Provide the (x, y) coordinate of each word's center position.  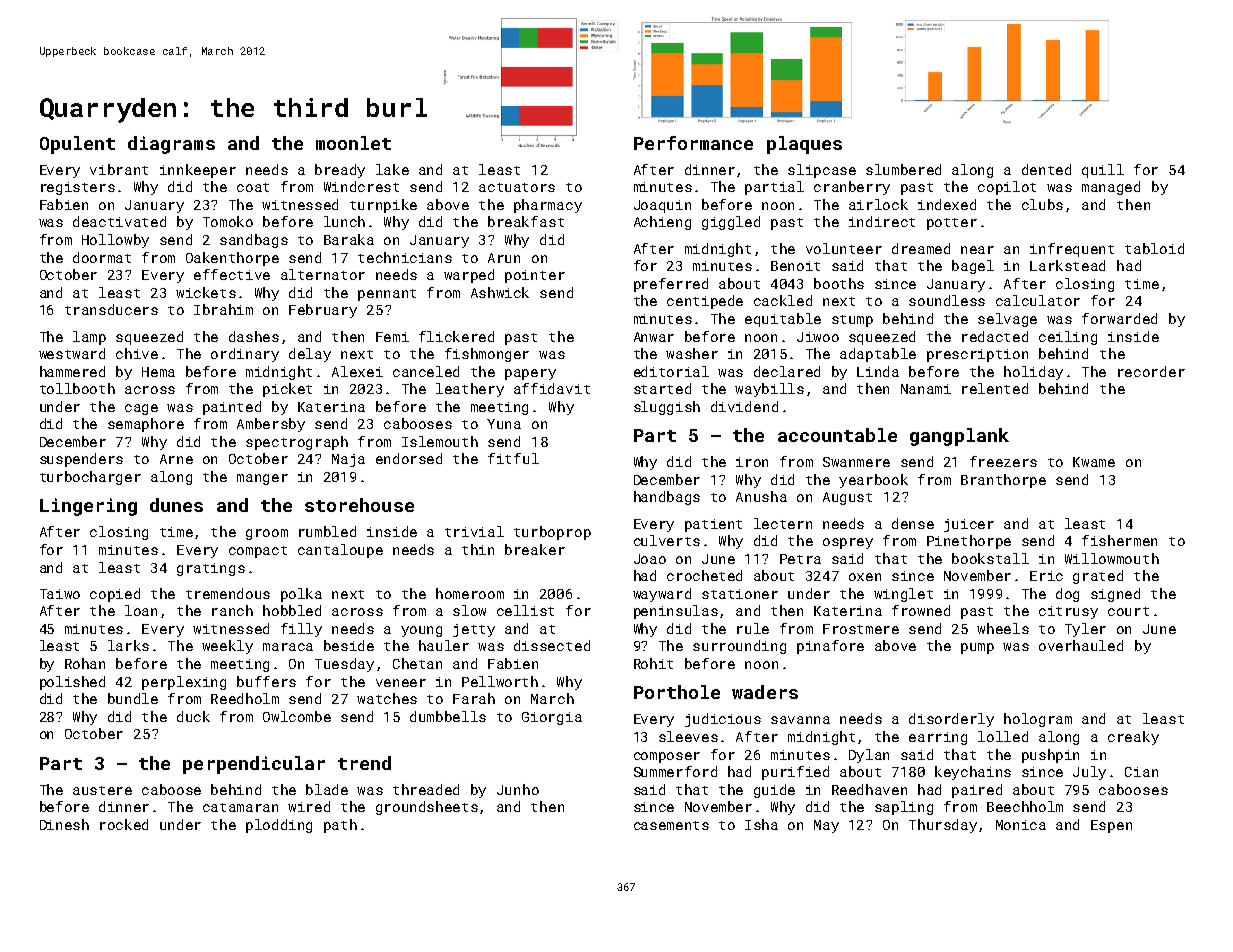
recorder (1151, 371)
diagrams (171, 145)
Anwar (654, 337)
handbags (667, 498)
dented (1046, 169)
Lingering (88, 507)
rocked (124, 824)
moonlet (353, 143)
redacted (995, 336)
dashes (254, 336)
